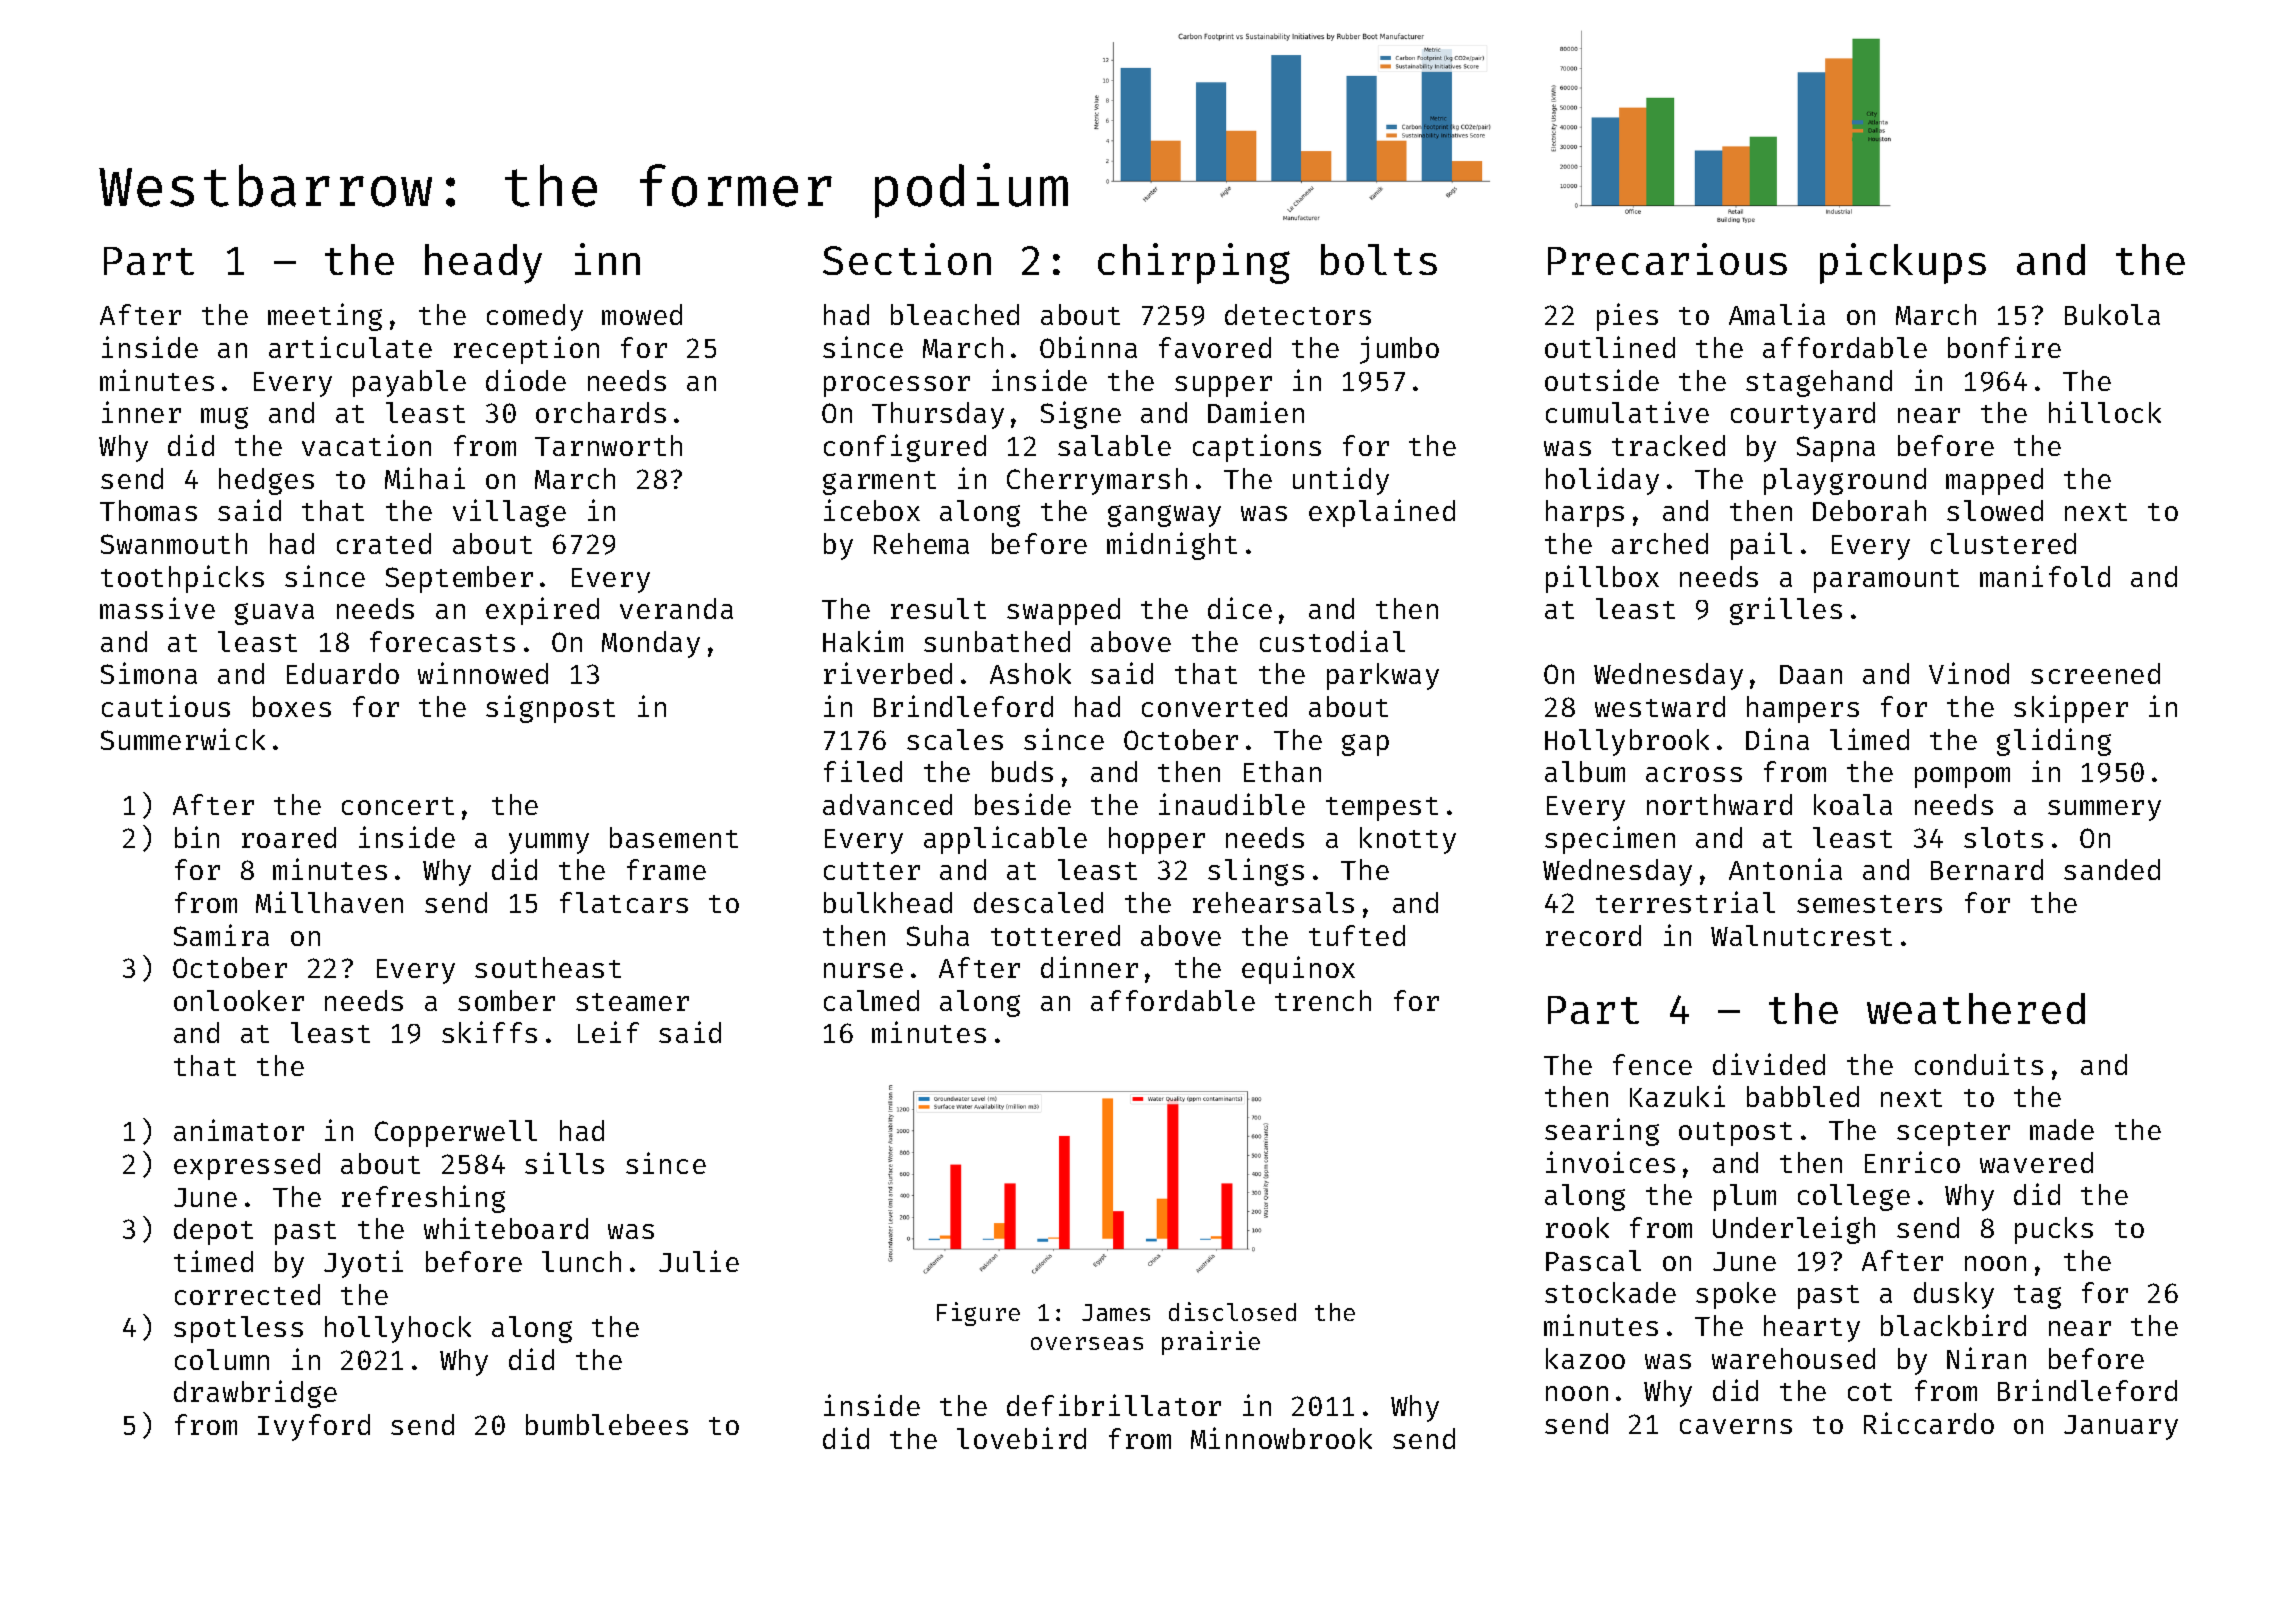 The height and width of the screenshot is (1620, 2292). I want to click on dusky, so click(1954, 1295).
